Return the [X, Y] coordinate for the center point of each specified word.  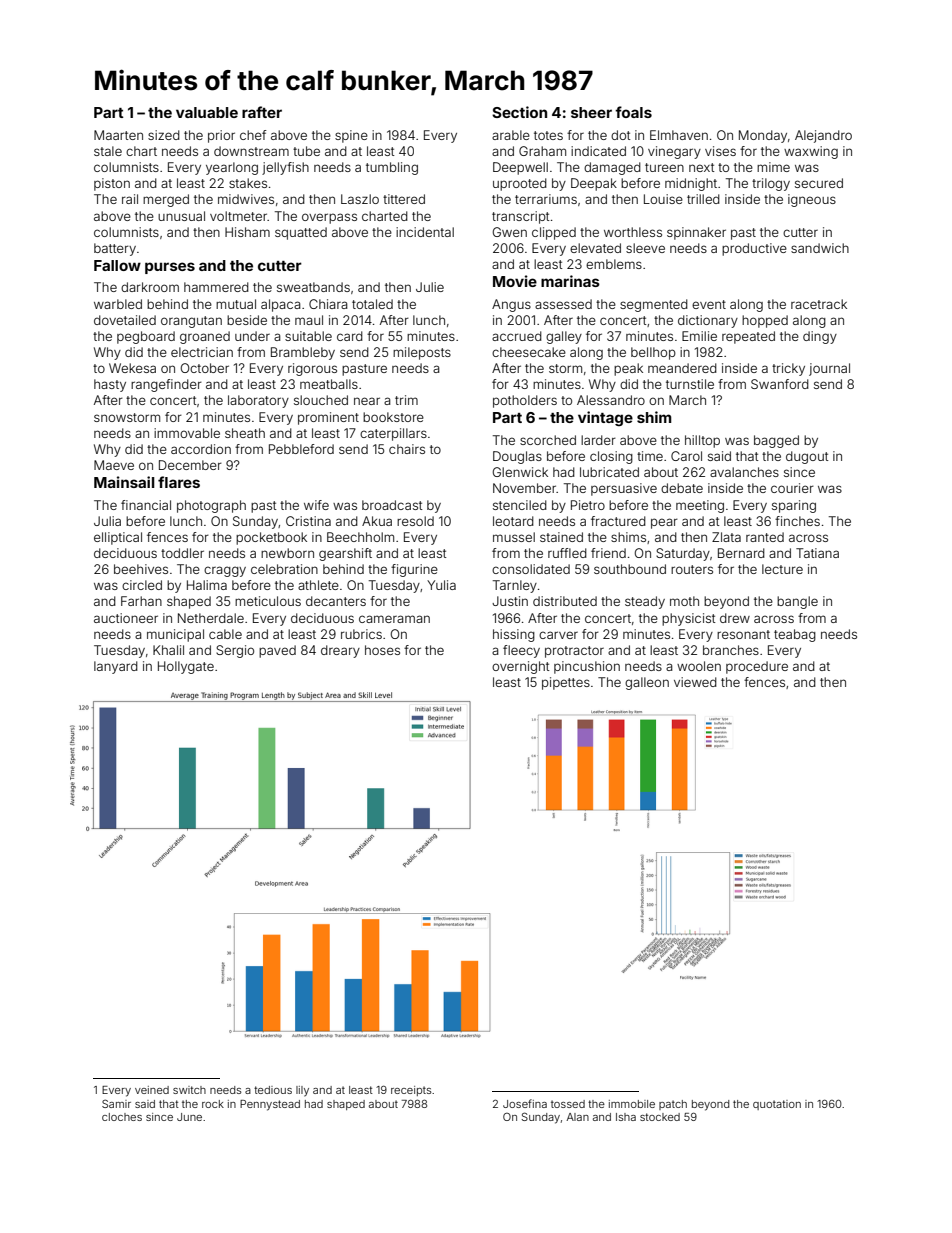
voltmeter [238, 216]
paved [277, 651]
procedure [757, 667]
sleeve [645, 248]
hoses [382, 650]
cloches [122, 1117]
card [350, 336]
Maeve [114, 465]
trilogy [771, 184]
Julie [430, 287]
